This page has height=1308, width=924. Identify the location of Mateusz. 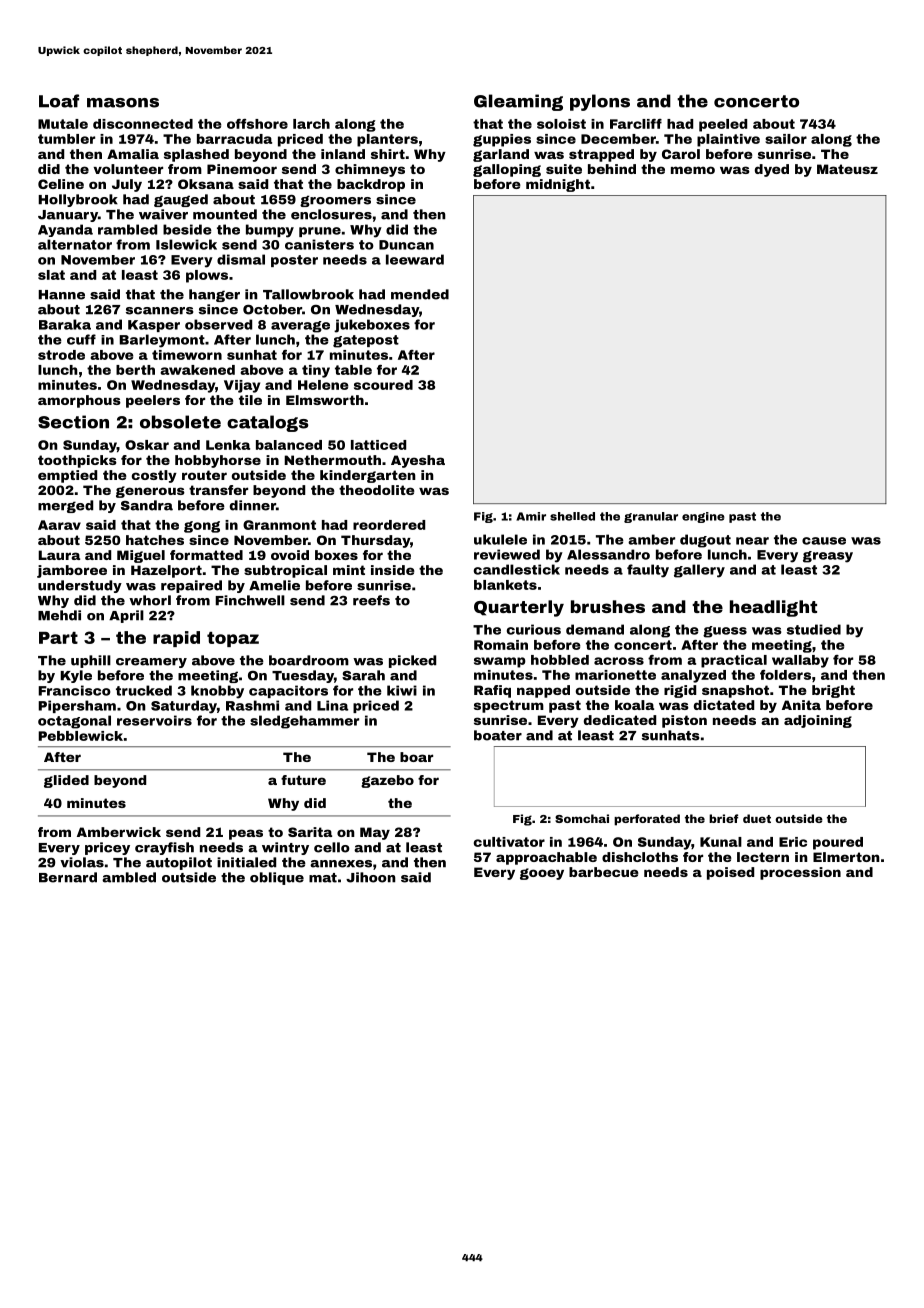
(847, 169).
